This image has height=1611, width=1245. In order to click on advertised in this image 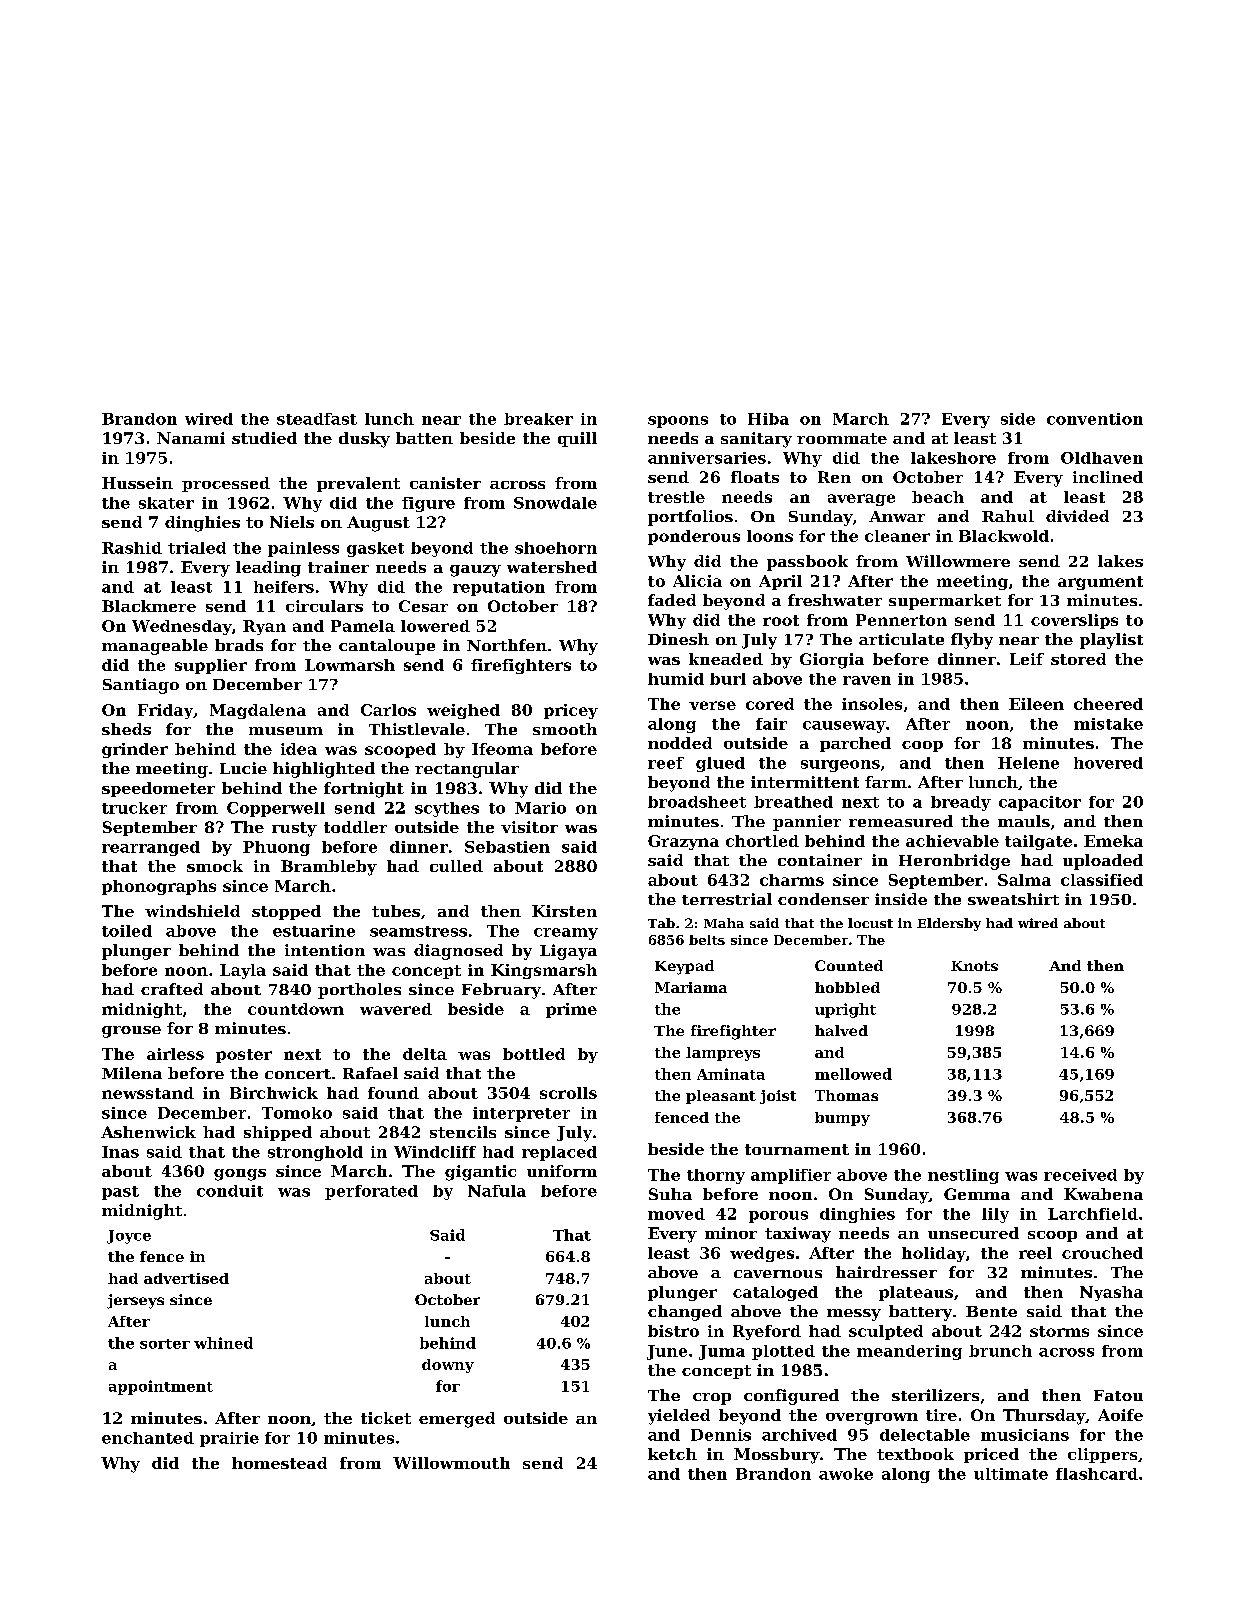, I will do `click(186, 1278)`.
